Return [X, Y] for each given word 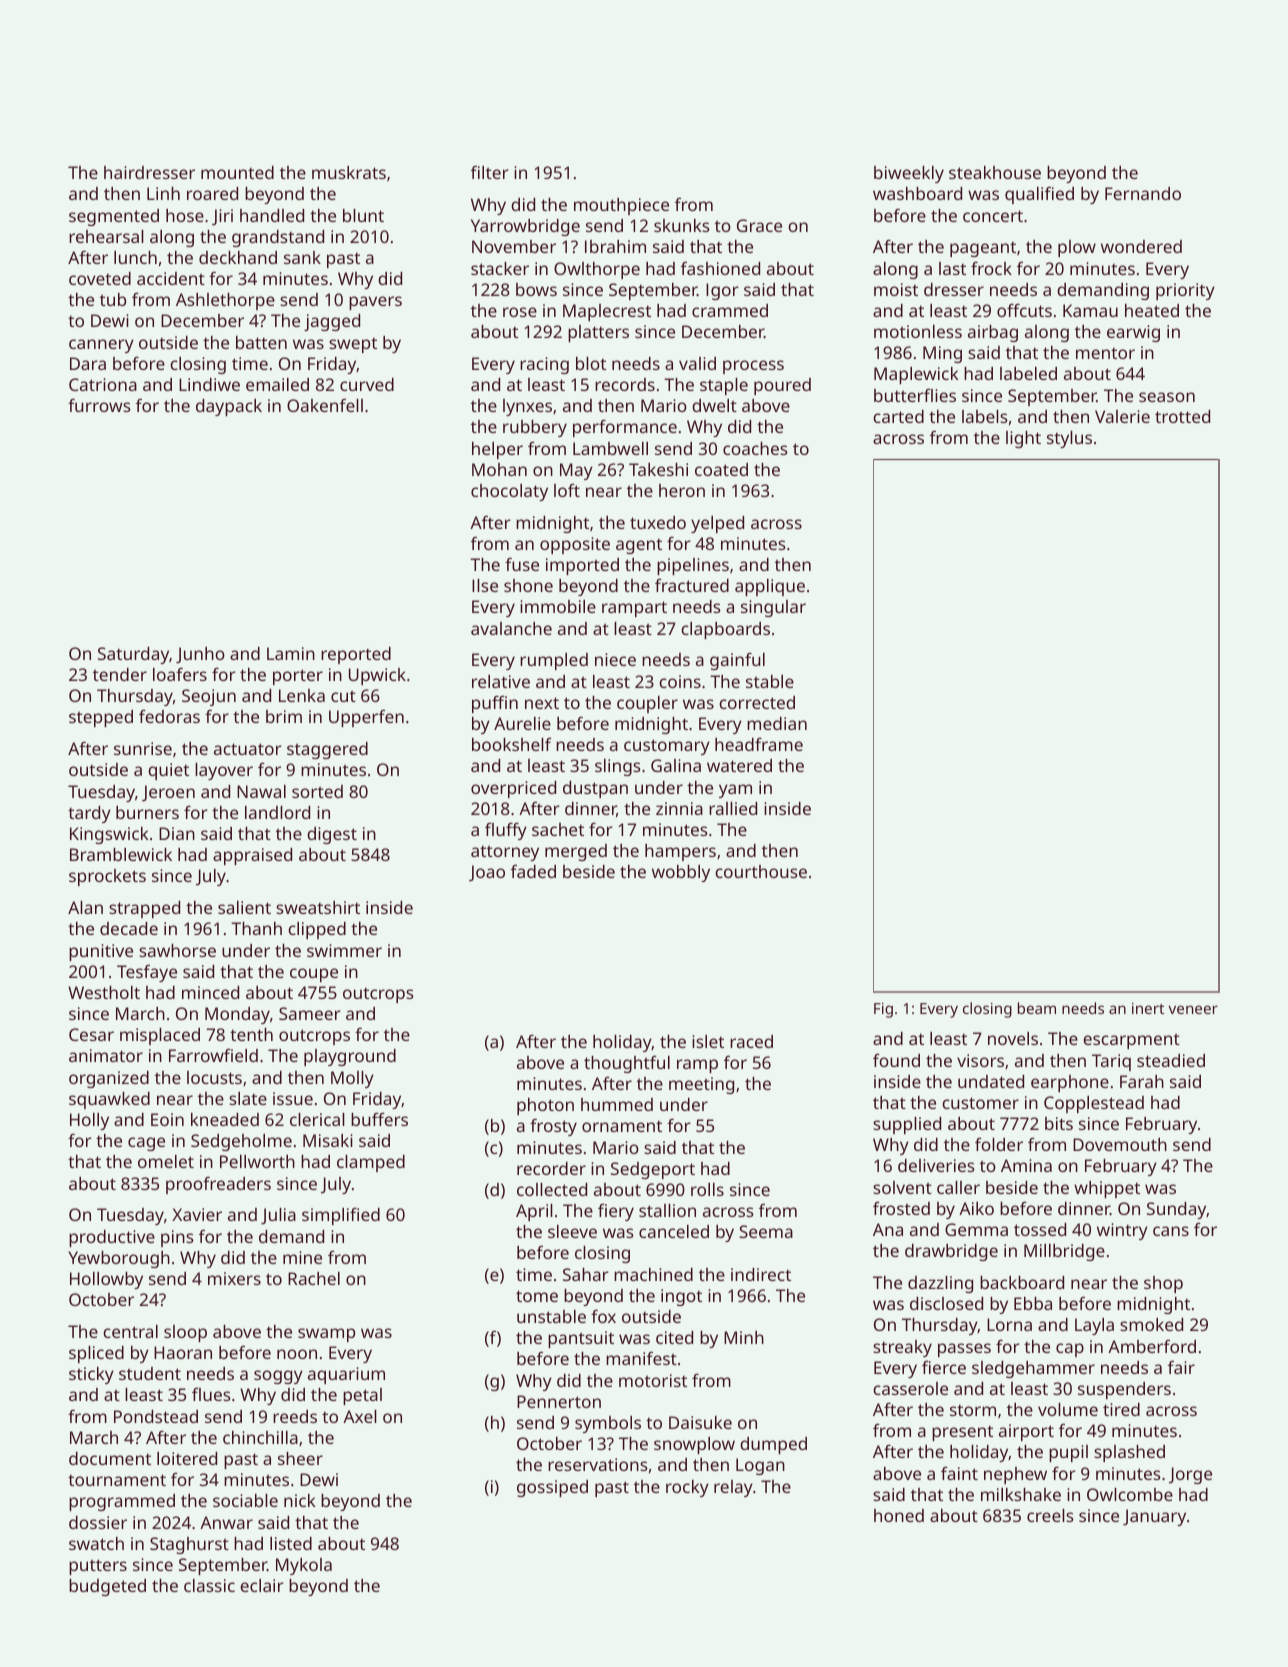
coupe [314, 975]
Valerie [1122, 416]
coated [721, 469]
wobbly [681, 873]
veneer [1193, 1009]
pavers [375, 303]
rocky [687, 1488]
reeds [295, 1416]
